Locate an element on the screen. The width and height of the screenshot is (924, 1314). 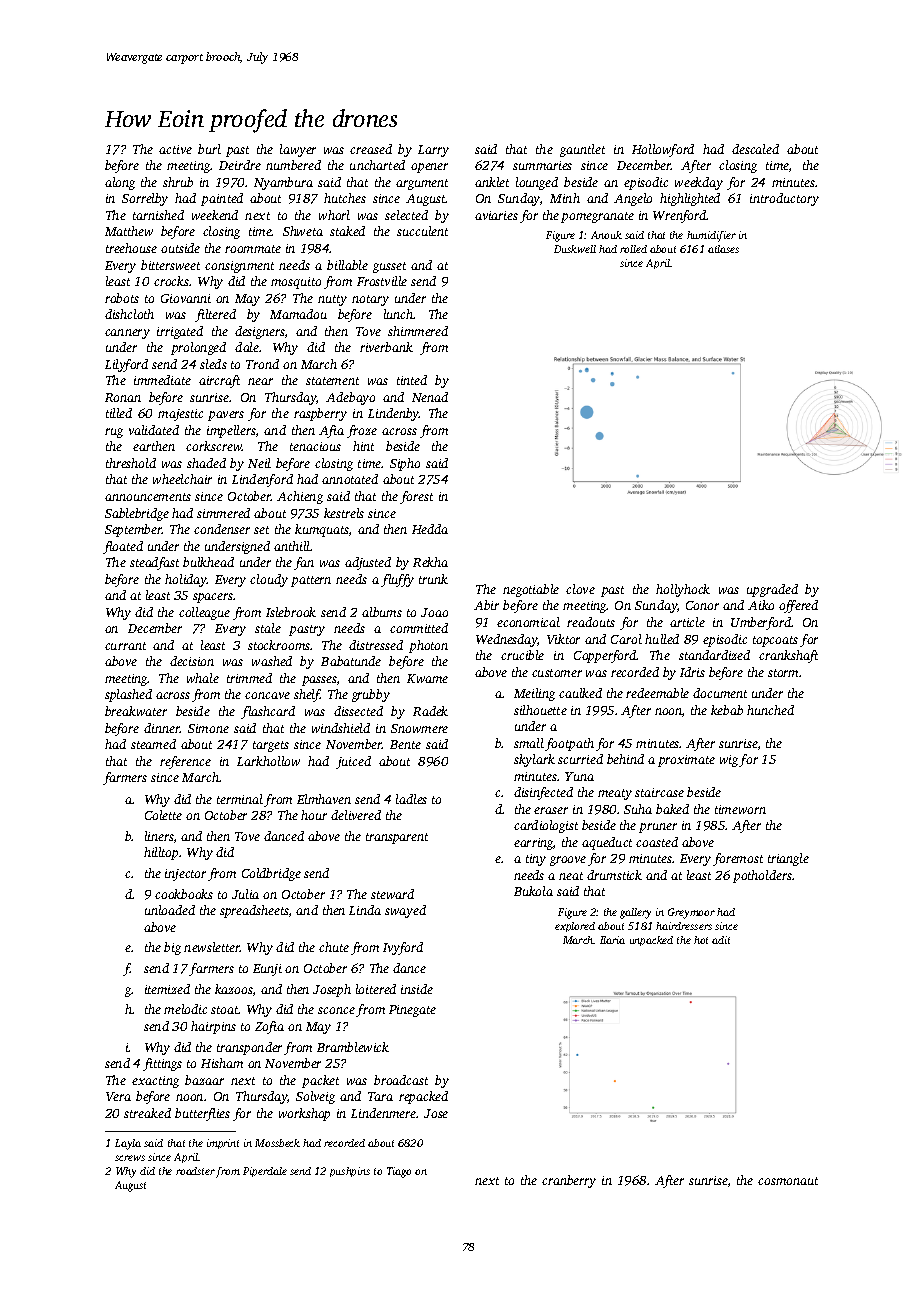
stoat is located at coordinates (225, 1010).
